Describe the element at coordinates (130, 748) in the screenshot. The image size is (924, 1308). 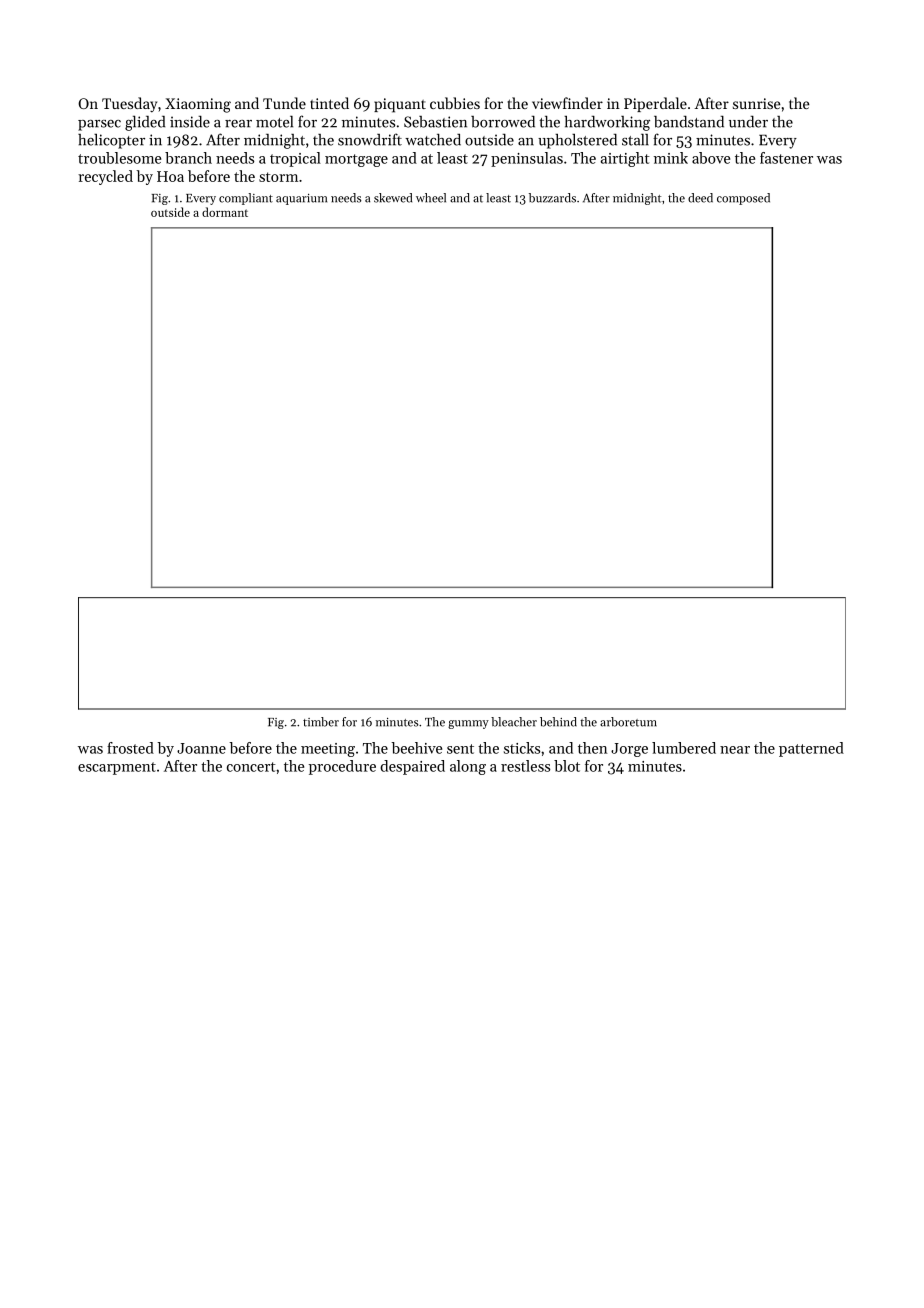
I see `frosted` at that location.
